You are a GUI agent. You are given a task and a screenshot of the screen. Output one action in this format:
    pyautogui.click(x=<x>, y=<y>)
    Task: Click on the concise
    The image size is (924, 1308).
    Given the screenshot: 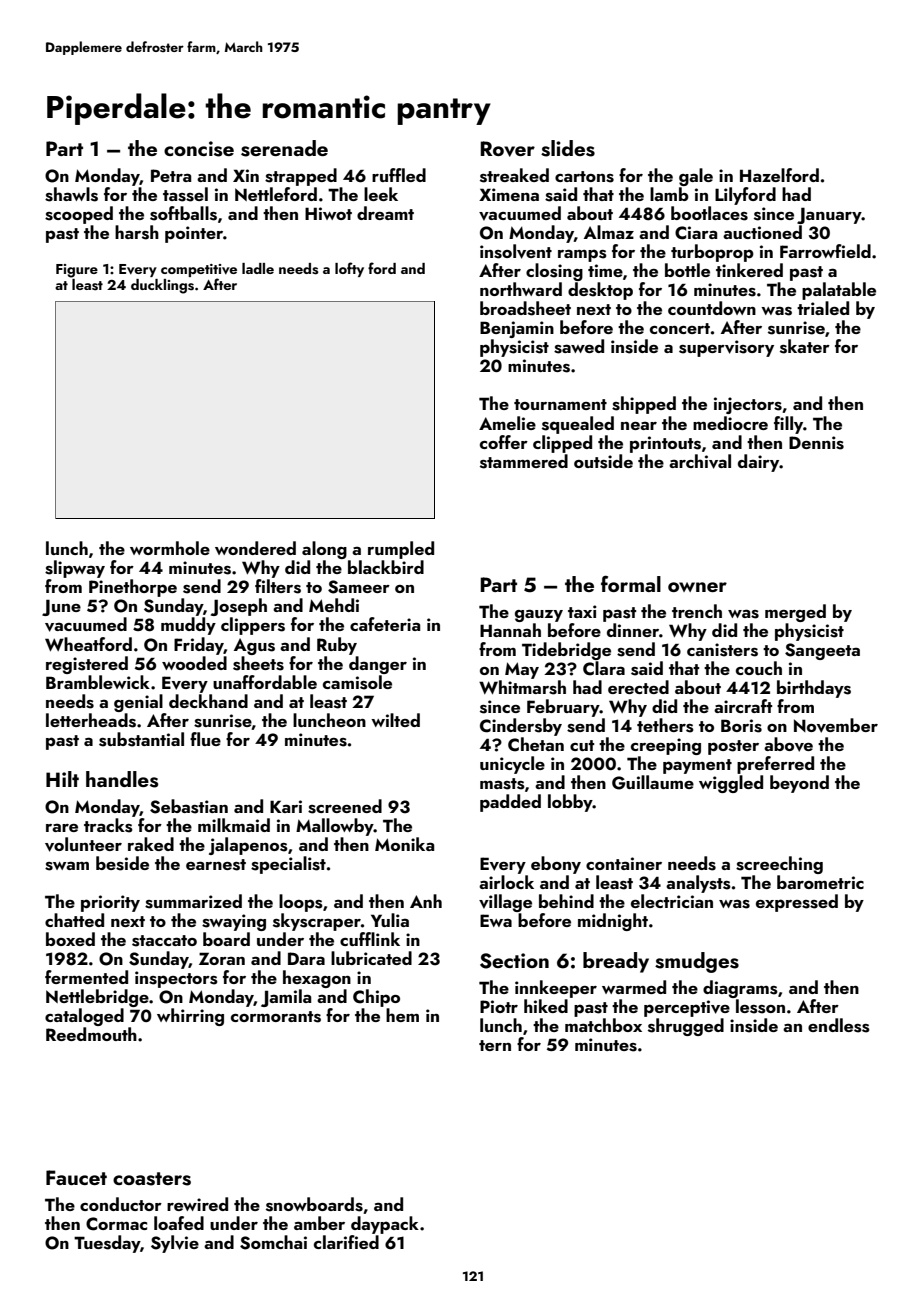 What is the action you would take?
    pyautogui.click(x=199, y=149)
